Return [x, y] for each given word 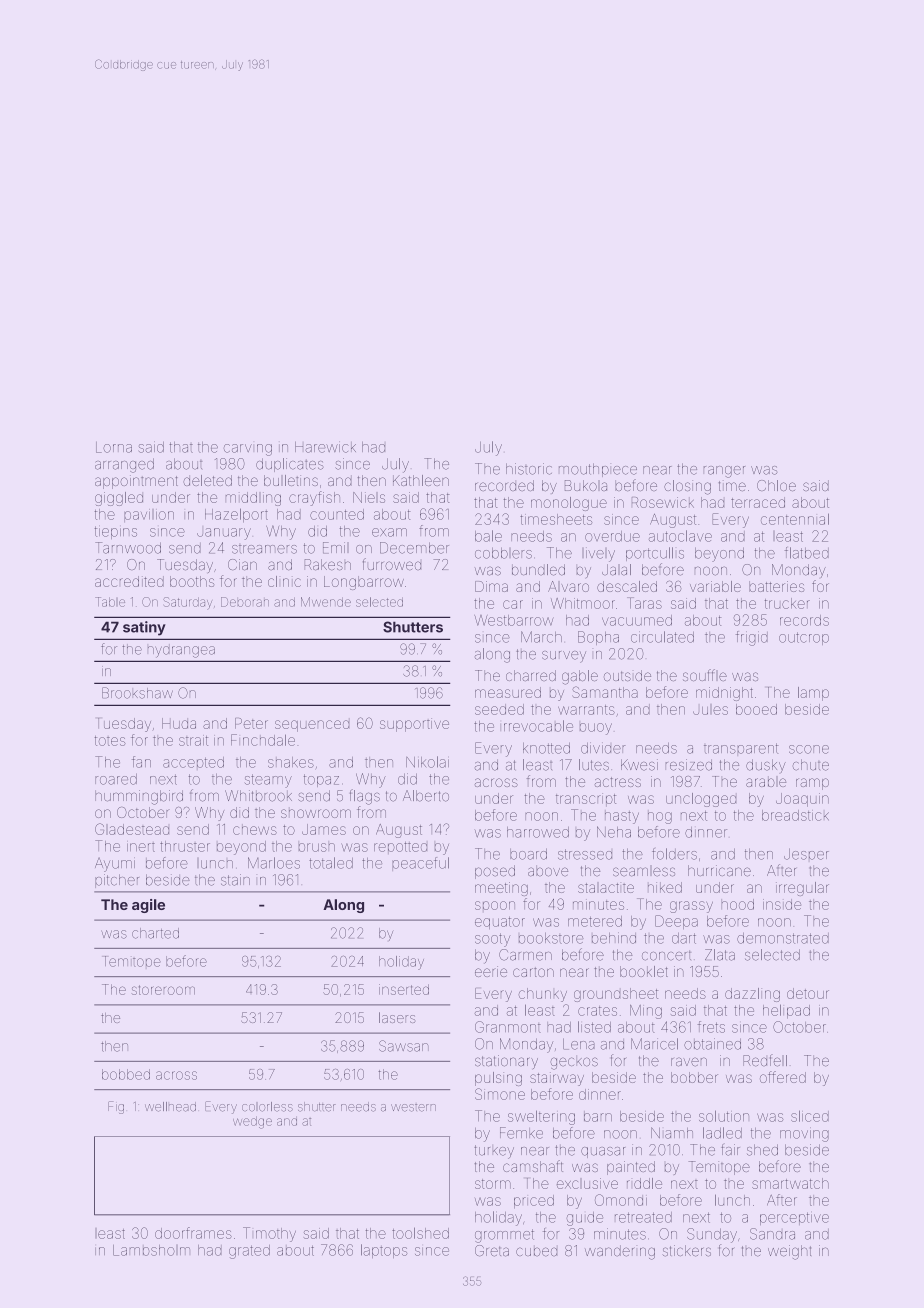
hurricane [719, 871]
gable [580, 677]
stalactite [606, 888]
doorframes [193, 1233]
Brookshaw [137, 693]
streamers [264, 549]
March [541, 637]
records [804, 620]
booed [756, 709]
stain [235, 880]
